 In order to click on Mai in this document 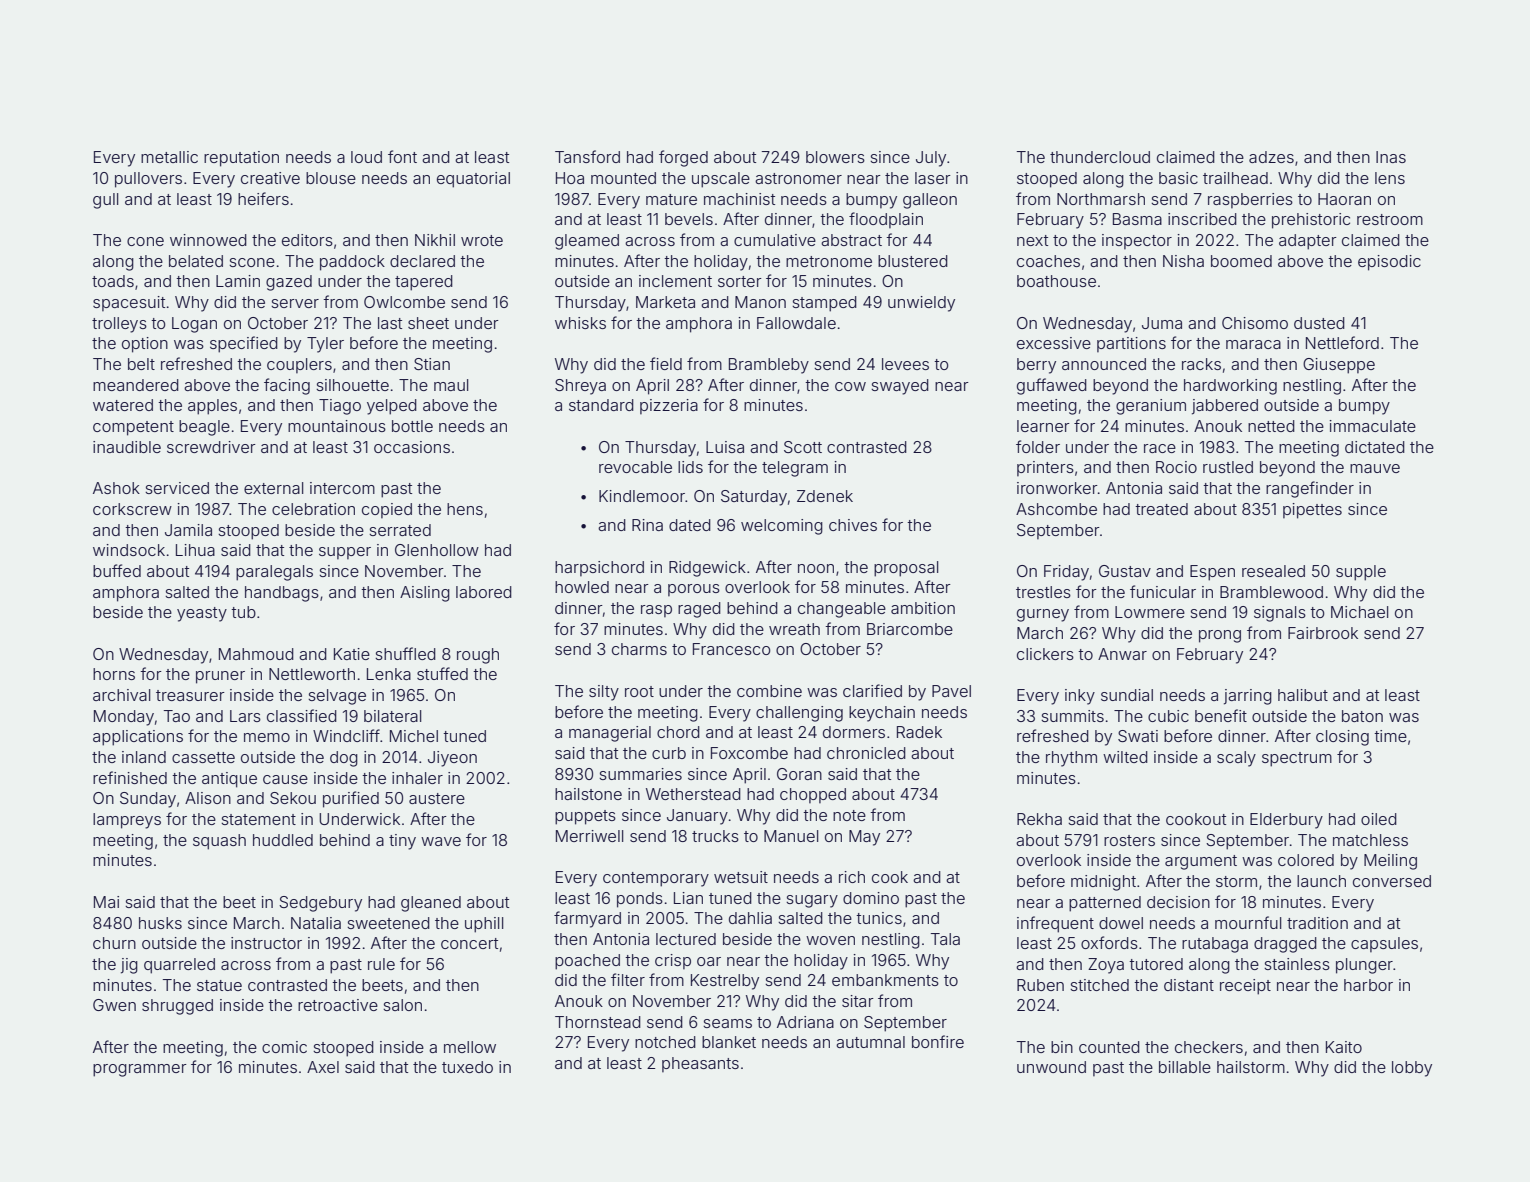, I will do `click(106, 902)`.
